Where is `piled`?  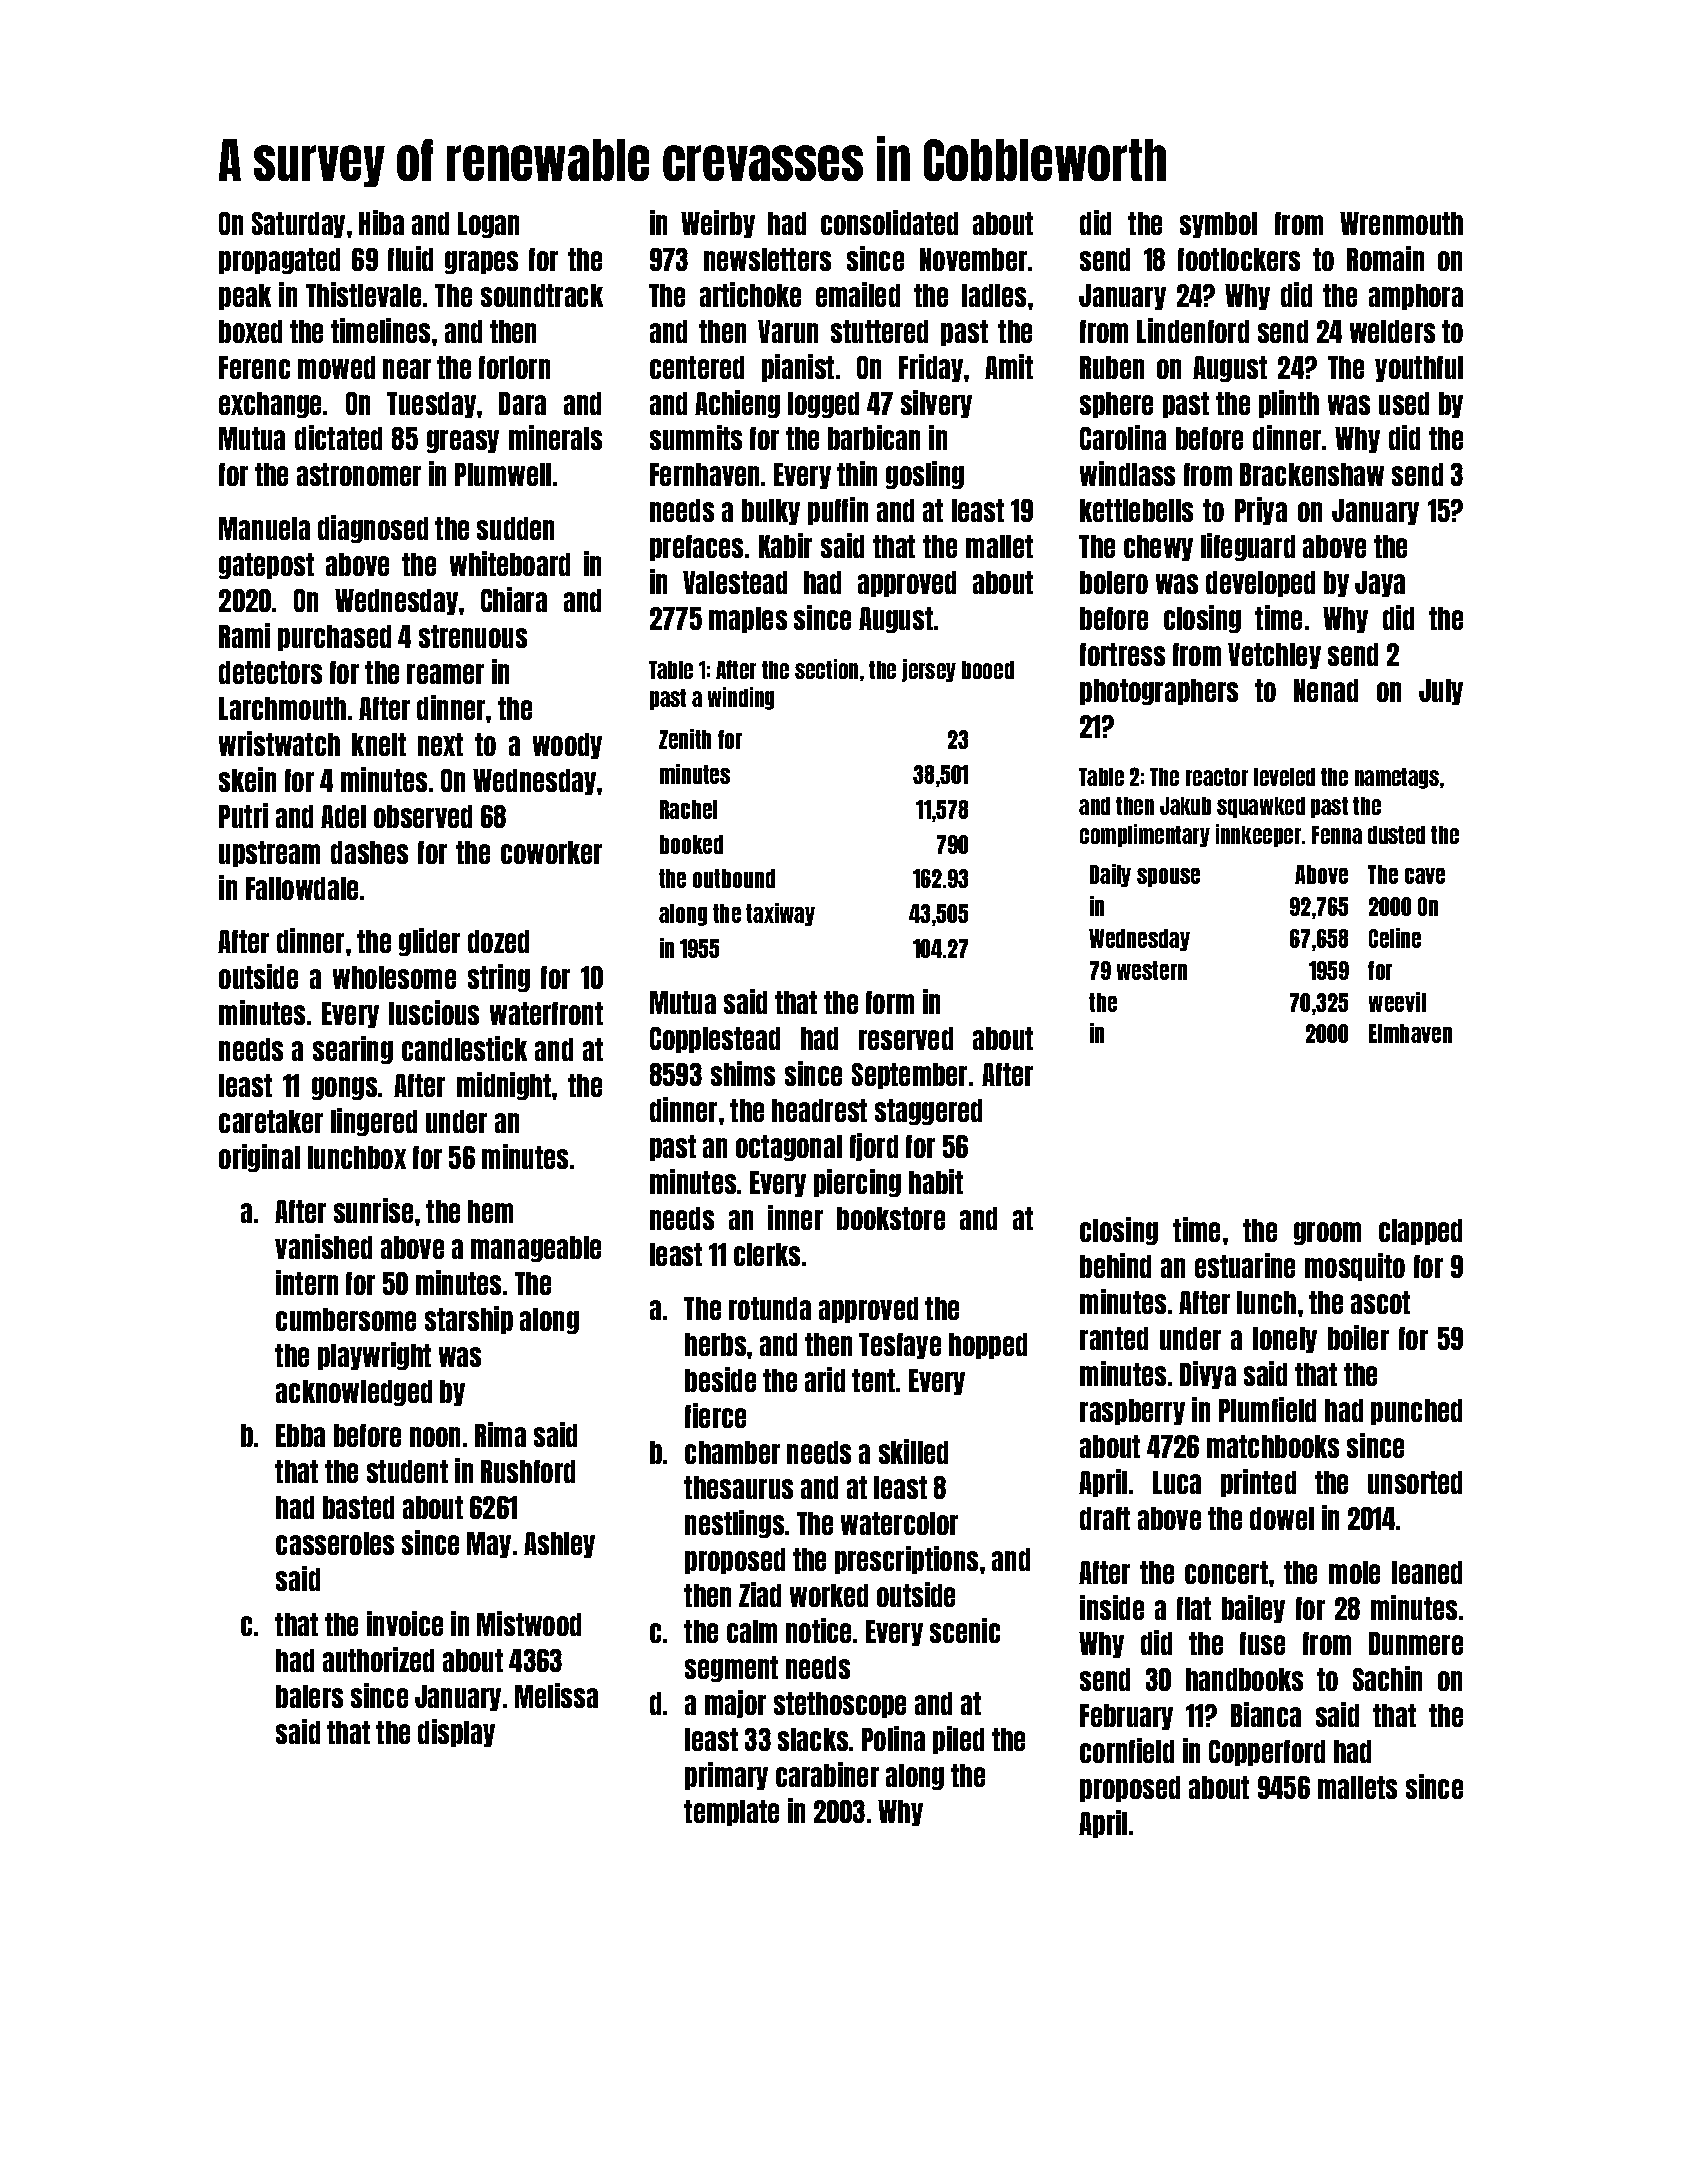 piled is located at coordinates (958, 1740).
